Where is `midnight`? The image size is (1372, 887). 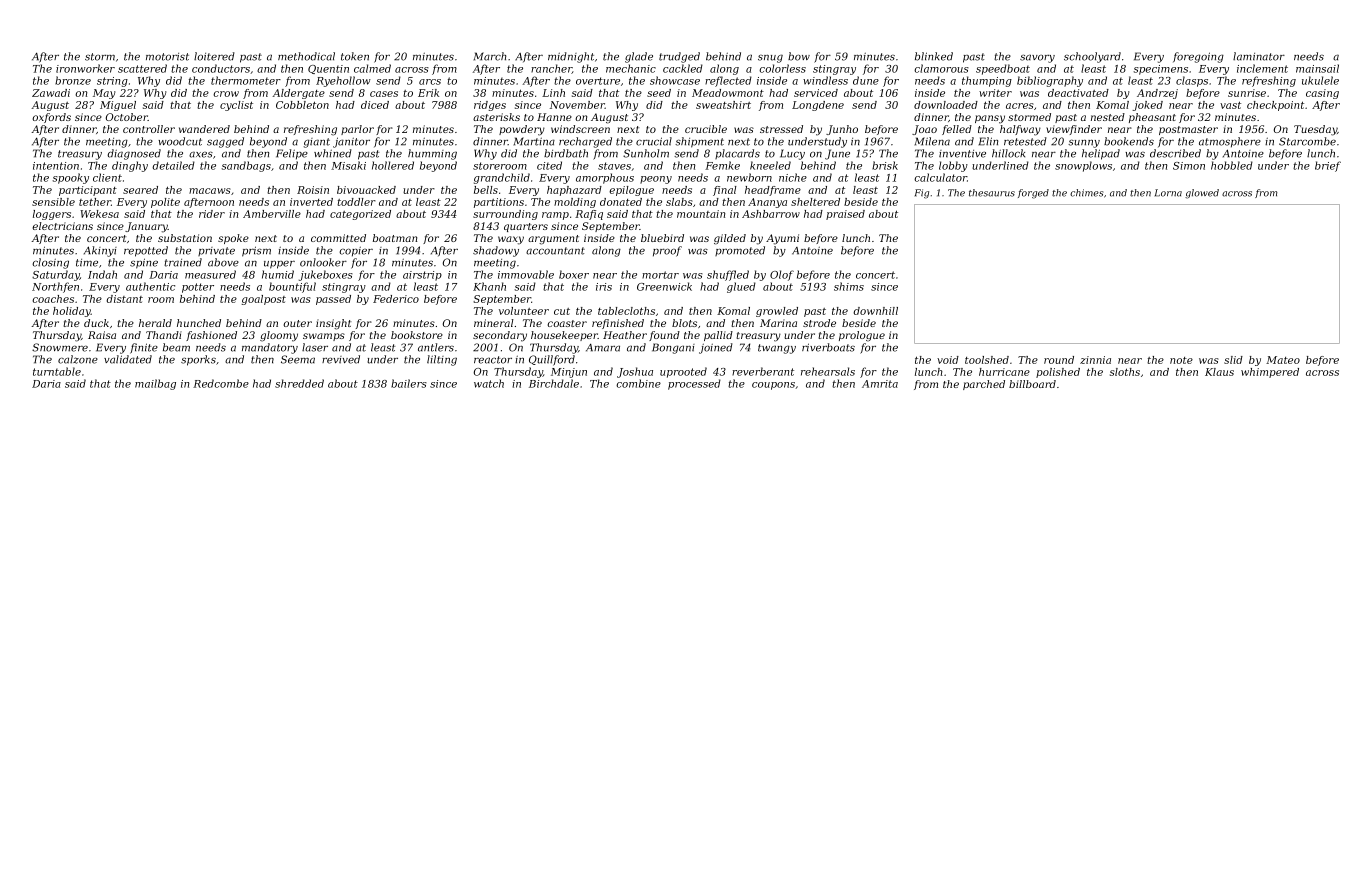 midnight is located at coordinates (571, 57).
